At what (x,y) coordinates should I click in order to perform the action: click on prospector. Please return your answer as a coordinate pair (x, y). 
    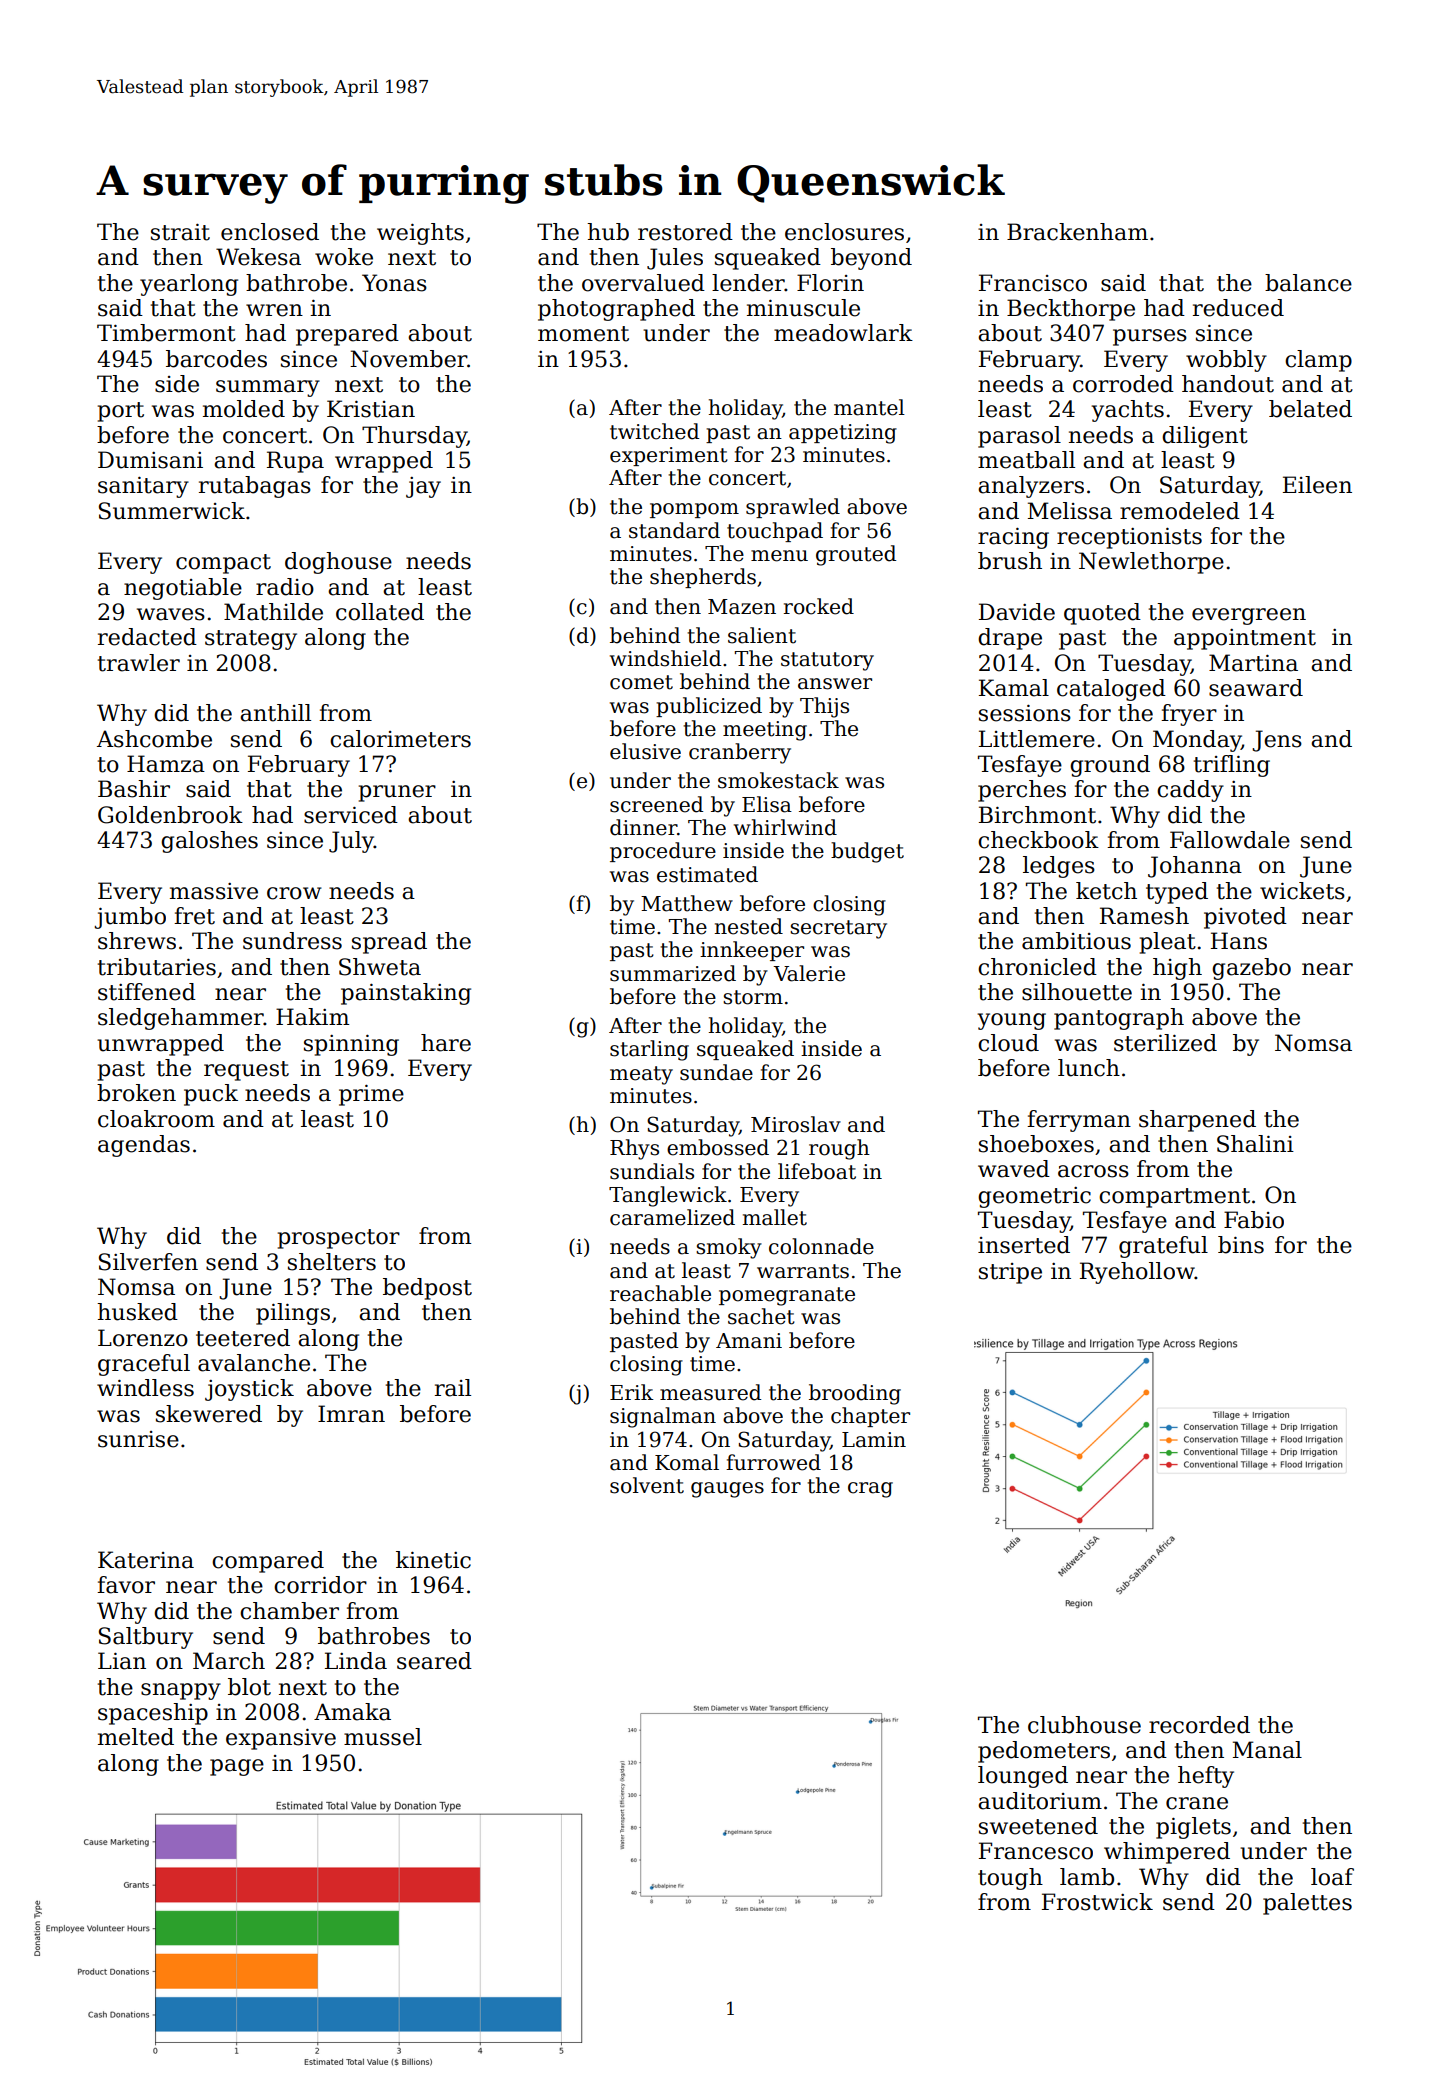
    Looking at the image, I should click on (339, 1239).
